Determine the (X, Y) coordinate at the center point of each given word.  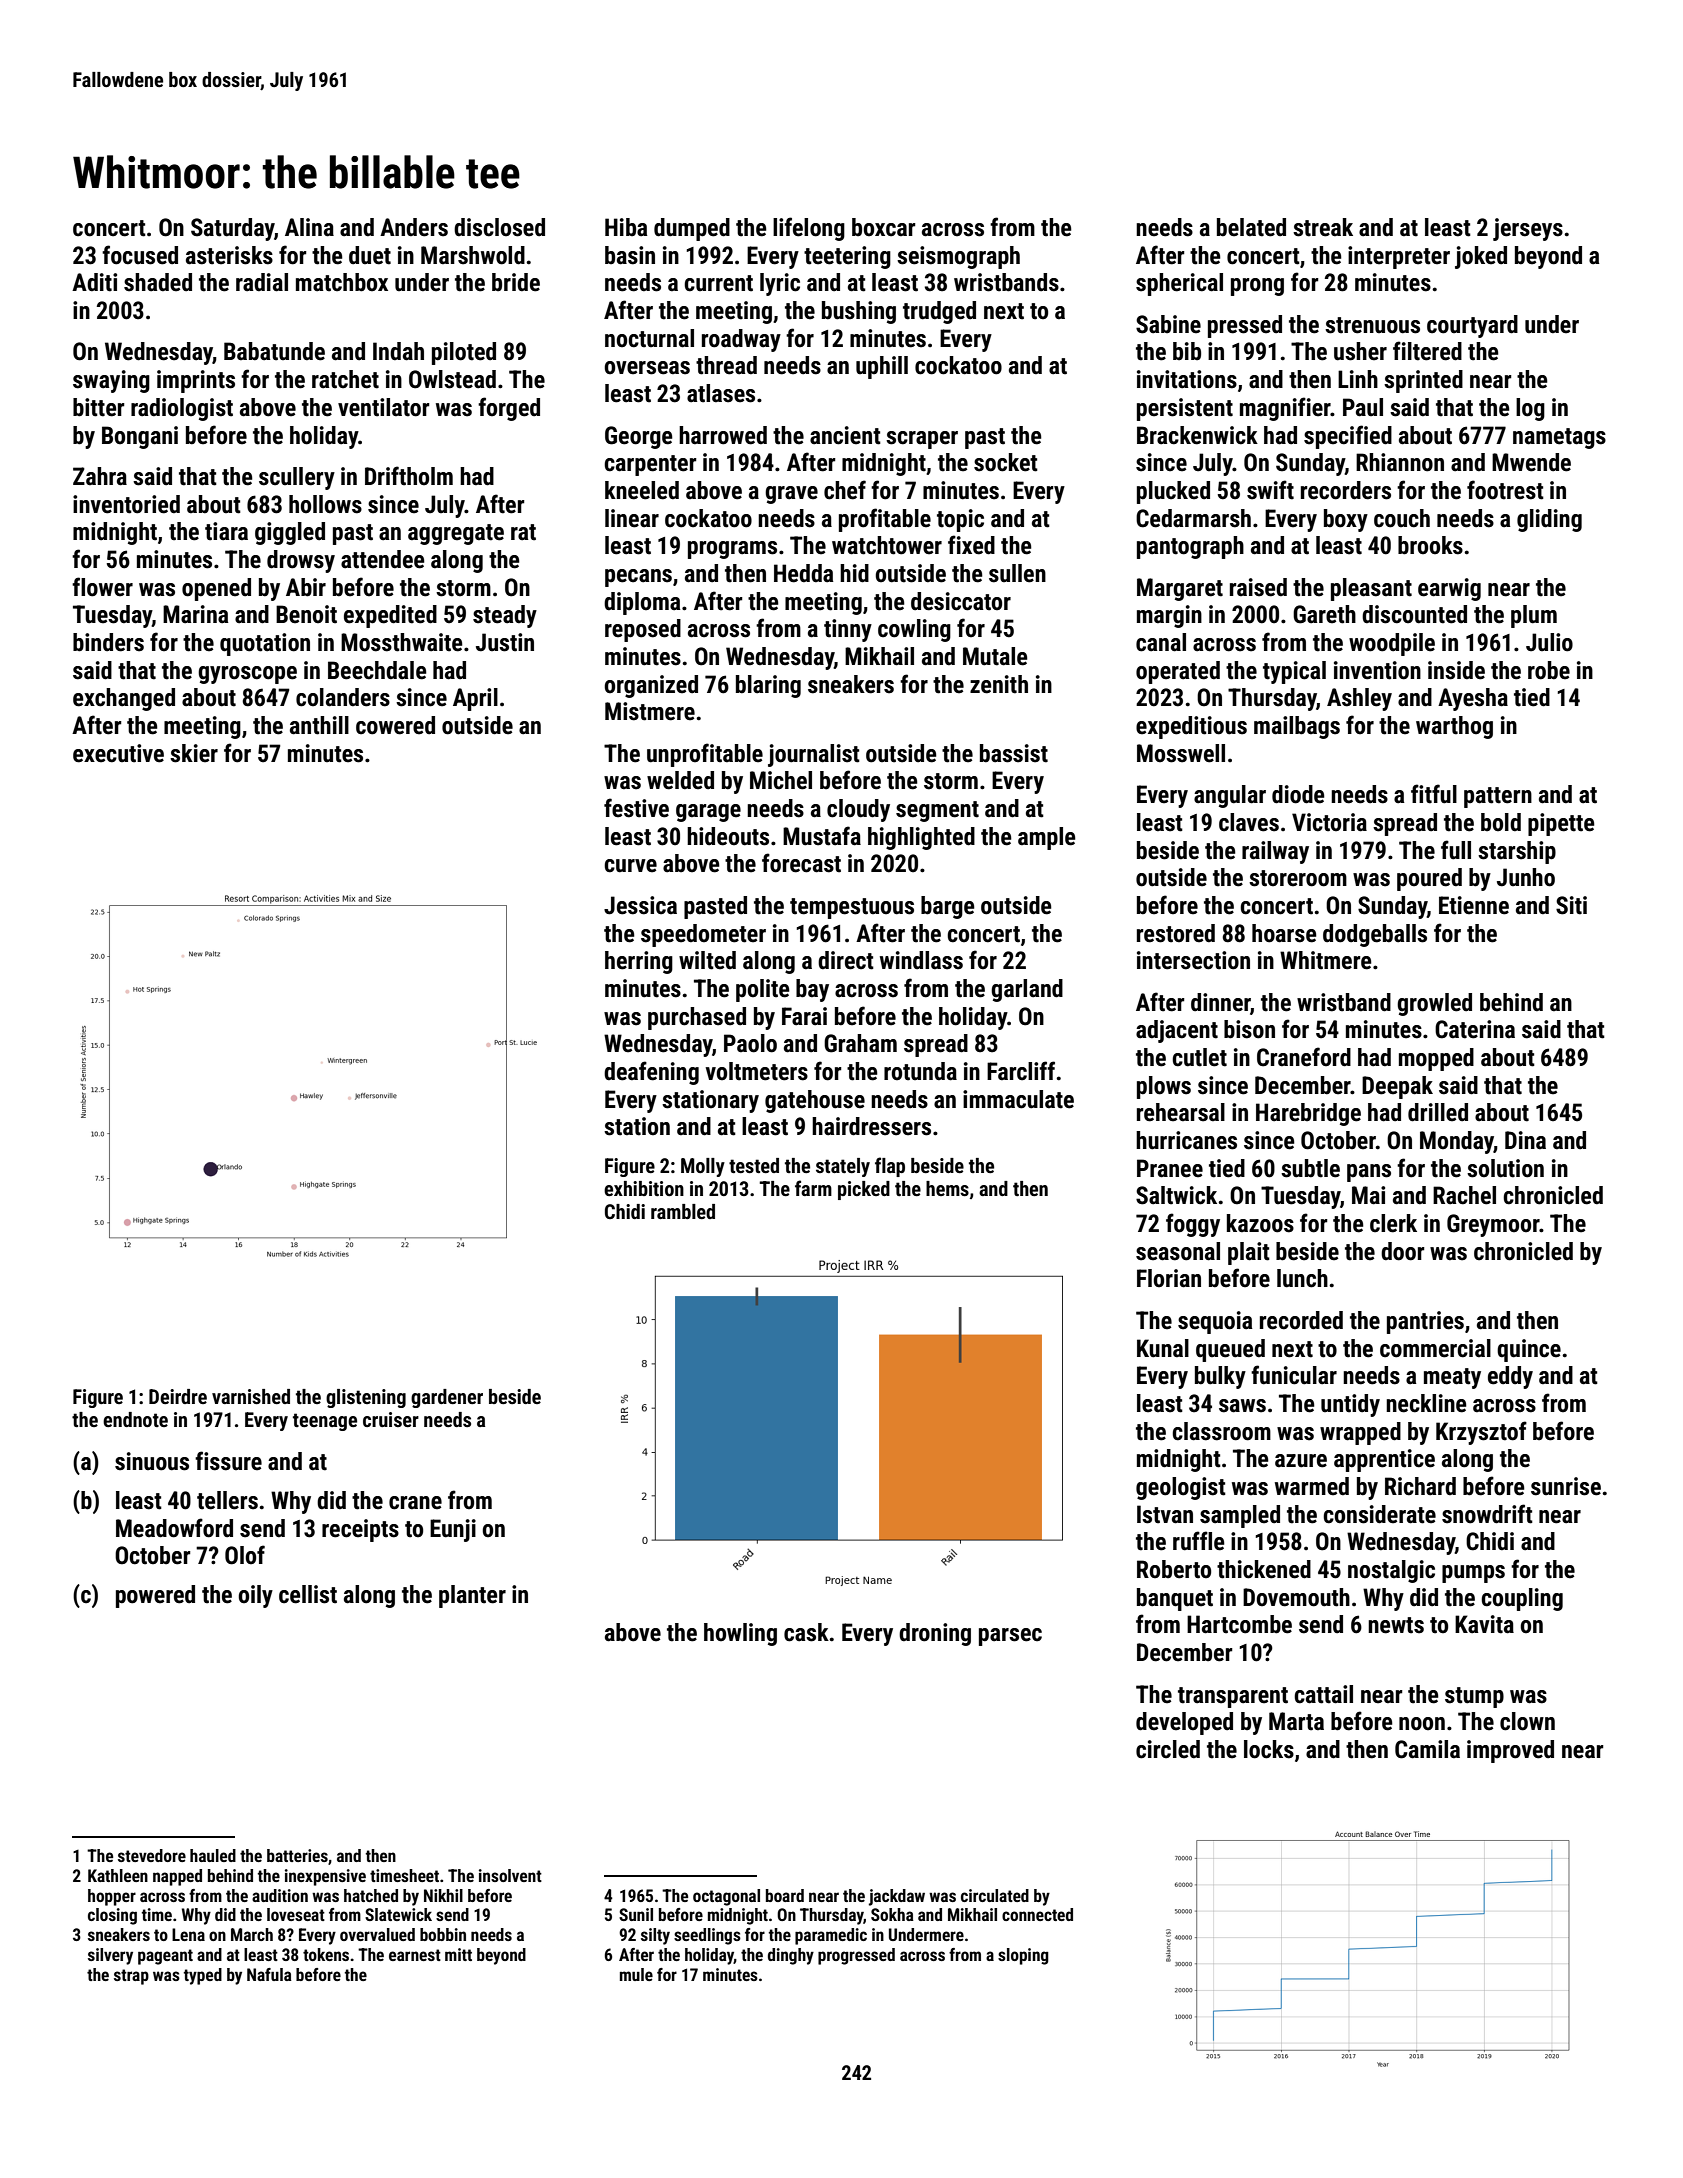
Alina (309, 227)
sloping (1023, 1956)
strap (131, 1977)
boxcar (884, 227)
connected (1037, 1914)
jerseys (1528, 229)
